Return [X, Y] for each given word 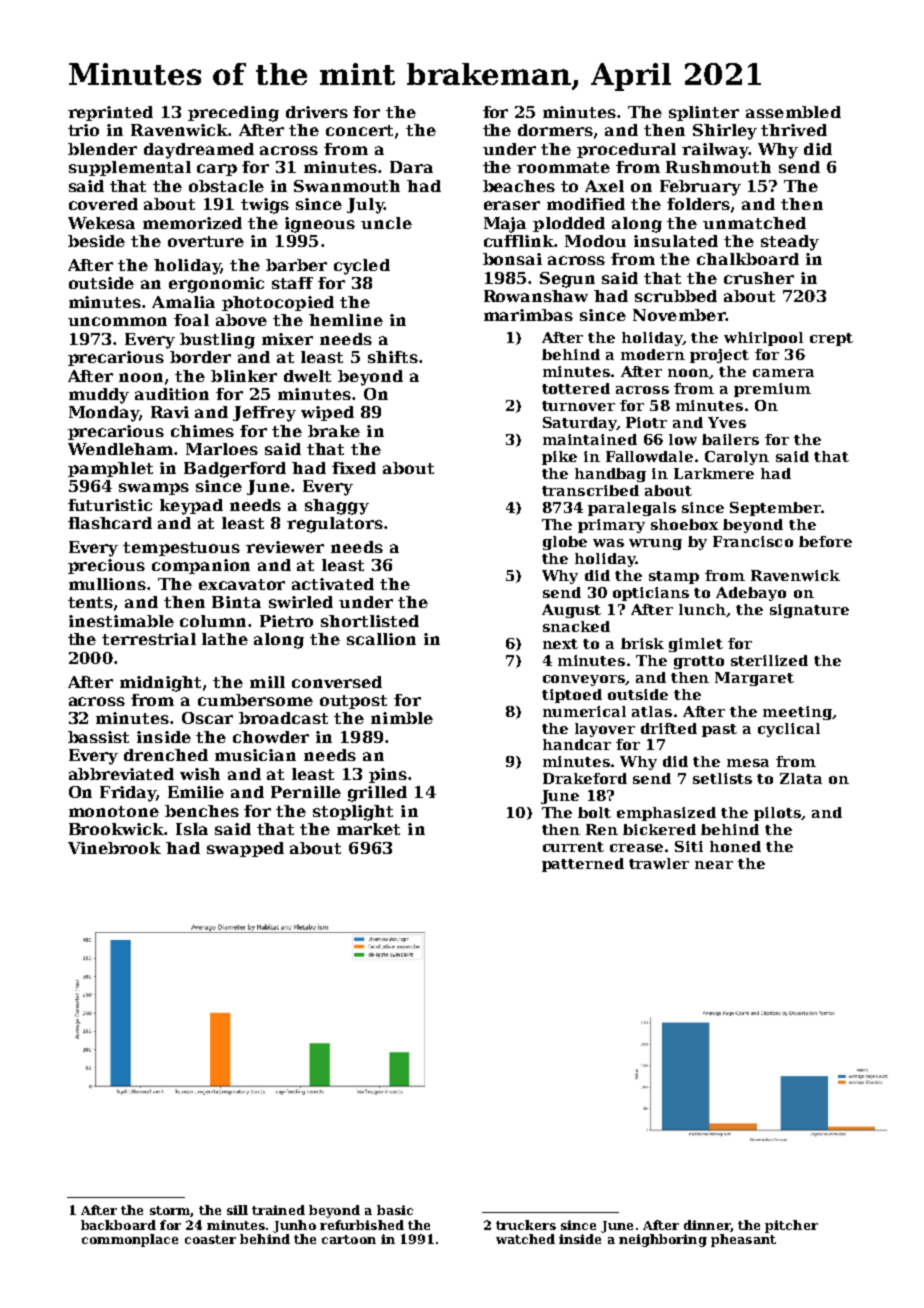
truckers [526, 1225]
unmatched [754, 223]
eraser [512, 205]
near [714, 865]
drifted [669, 728]
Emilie [196, 792]
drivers [317, 112]
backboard [118, 1225]
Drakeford [585, 778]
